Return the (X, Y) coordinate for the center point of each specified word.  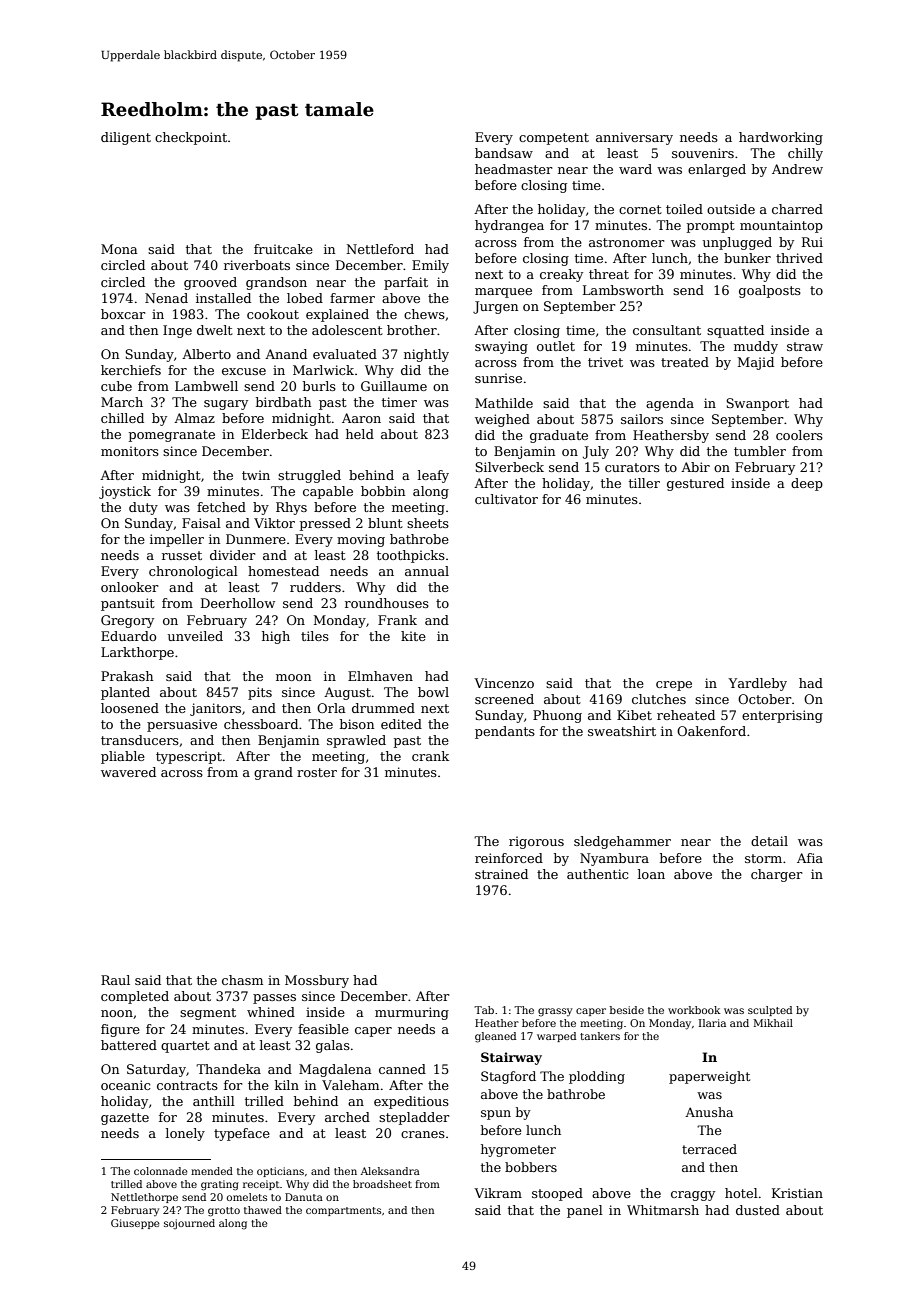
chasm (242, 980)
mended (212, 1171)
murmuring (412, 1013)
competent (554, 139)
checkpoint (191, 138)
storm (763, 858)
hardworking (781, 138)
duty (143, 508)
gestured (695, 484)
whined (271, 1012)
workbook (694, 1010)
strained (501, 874)
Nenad (166, 298)
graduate (559, 436)
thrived (799, 258)
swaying (501, 347)
